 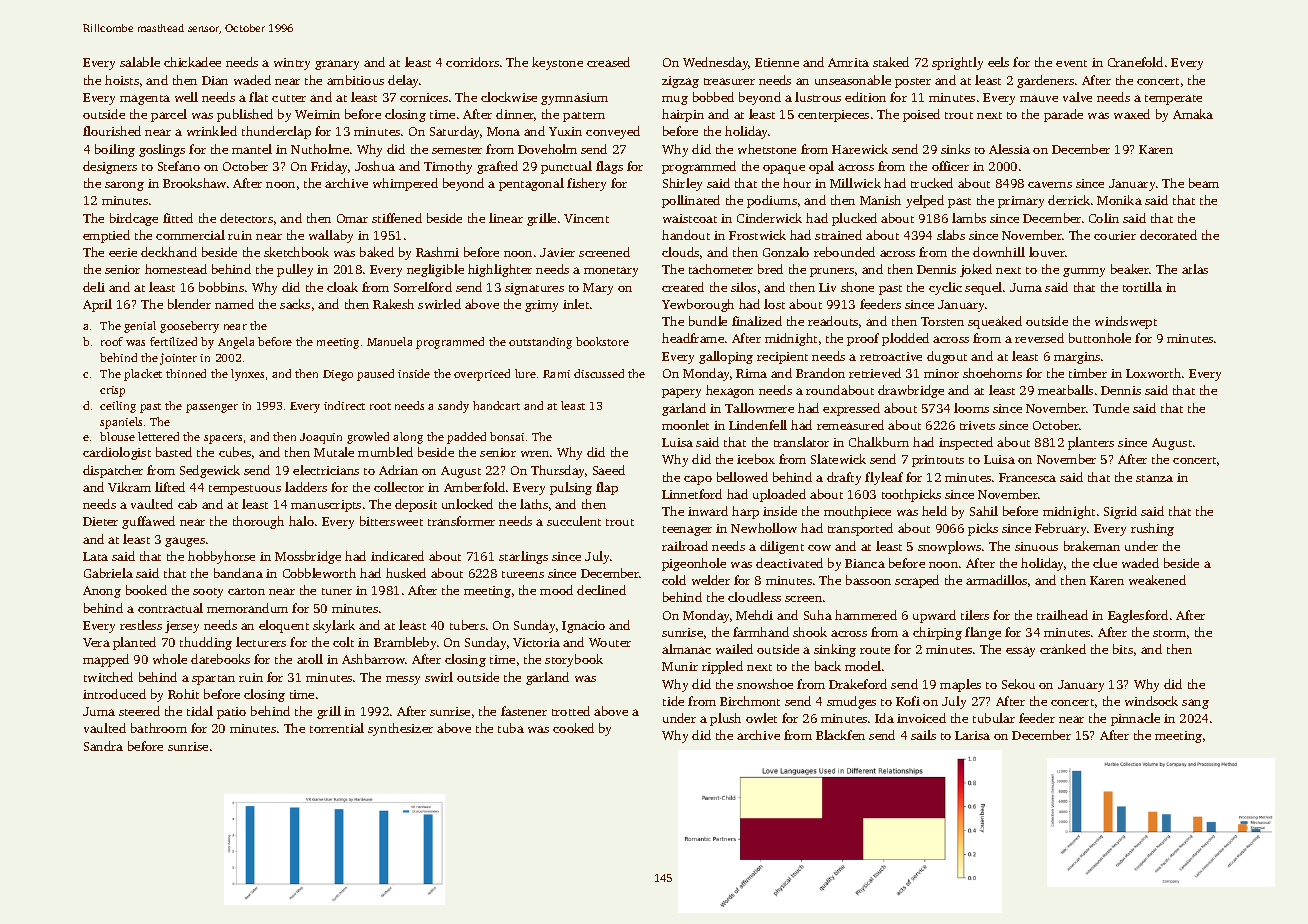 What do you see at coordinates (1135, 62) in the document?
I see `Cranefold` at bounding box center [1135, 62].
